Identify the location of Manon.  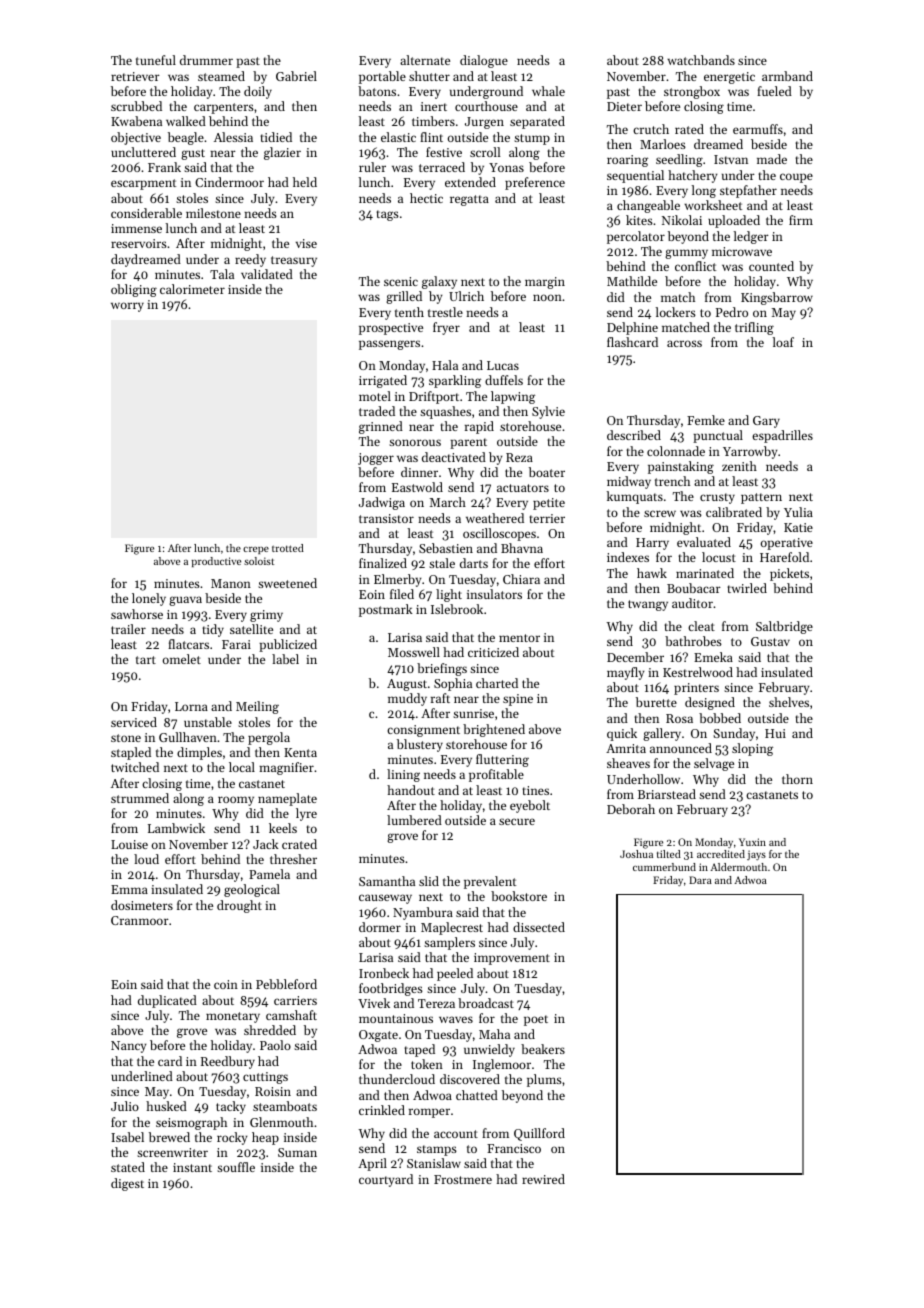
(231, 583).
